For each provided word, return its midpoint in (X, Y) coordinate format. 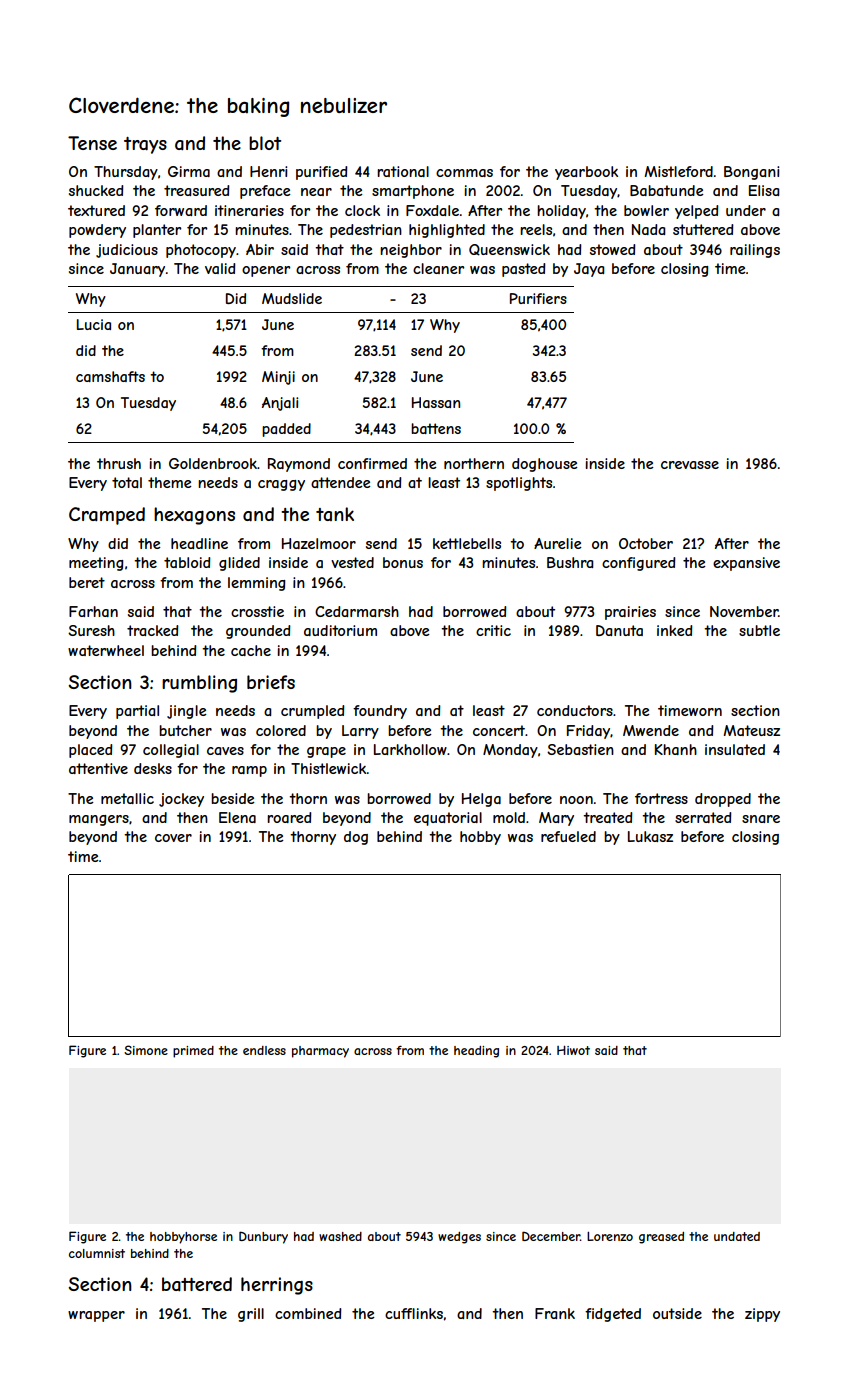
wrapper (96, 1316)
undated (737, 1236)
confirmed (372, 463)
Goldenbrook (213, 463)
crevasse (690, 465)
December (551, 1236)
